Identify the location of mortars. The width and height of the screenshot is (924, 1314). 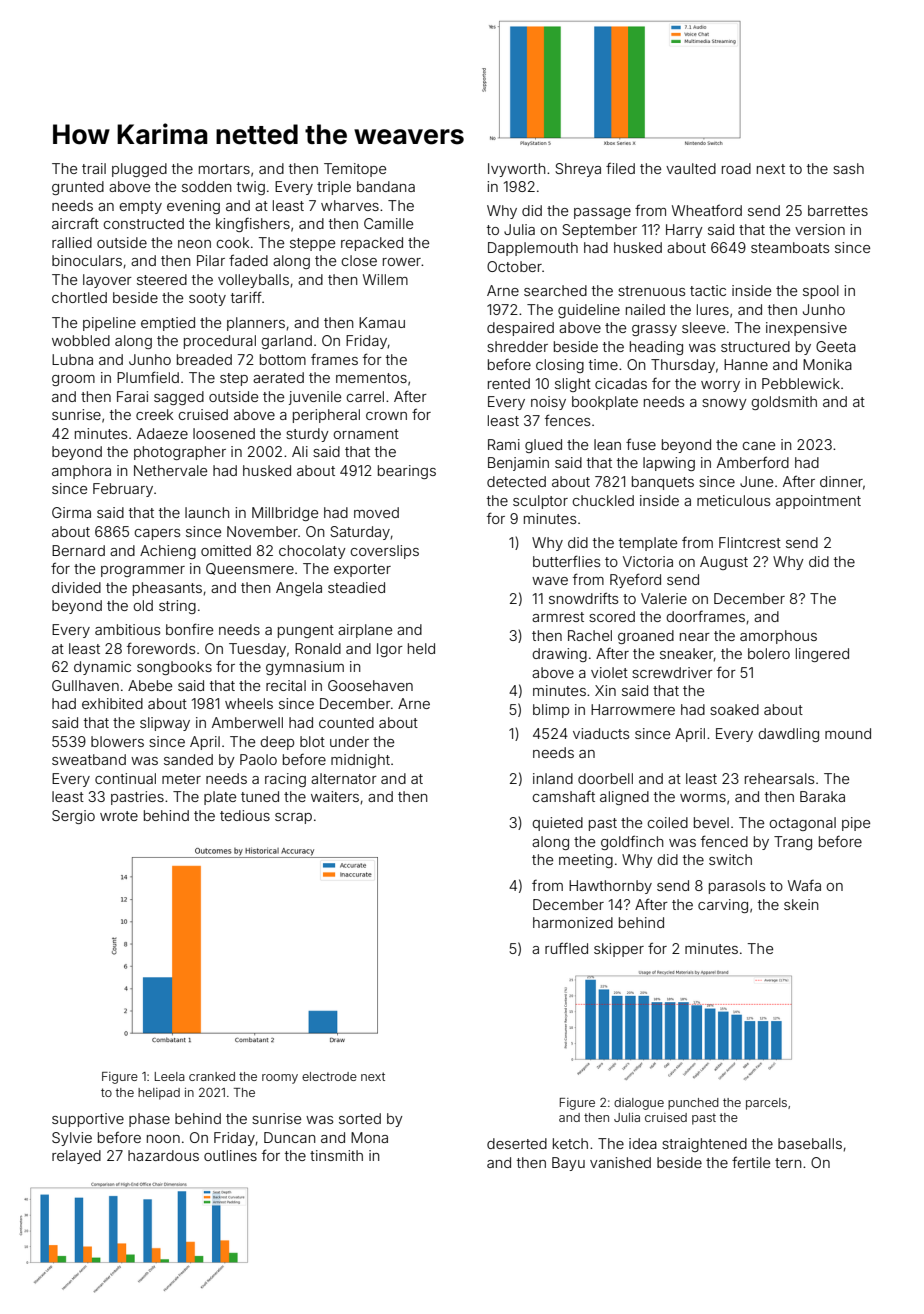
(224, 169).
